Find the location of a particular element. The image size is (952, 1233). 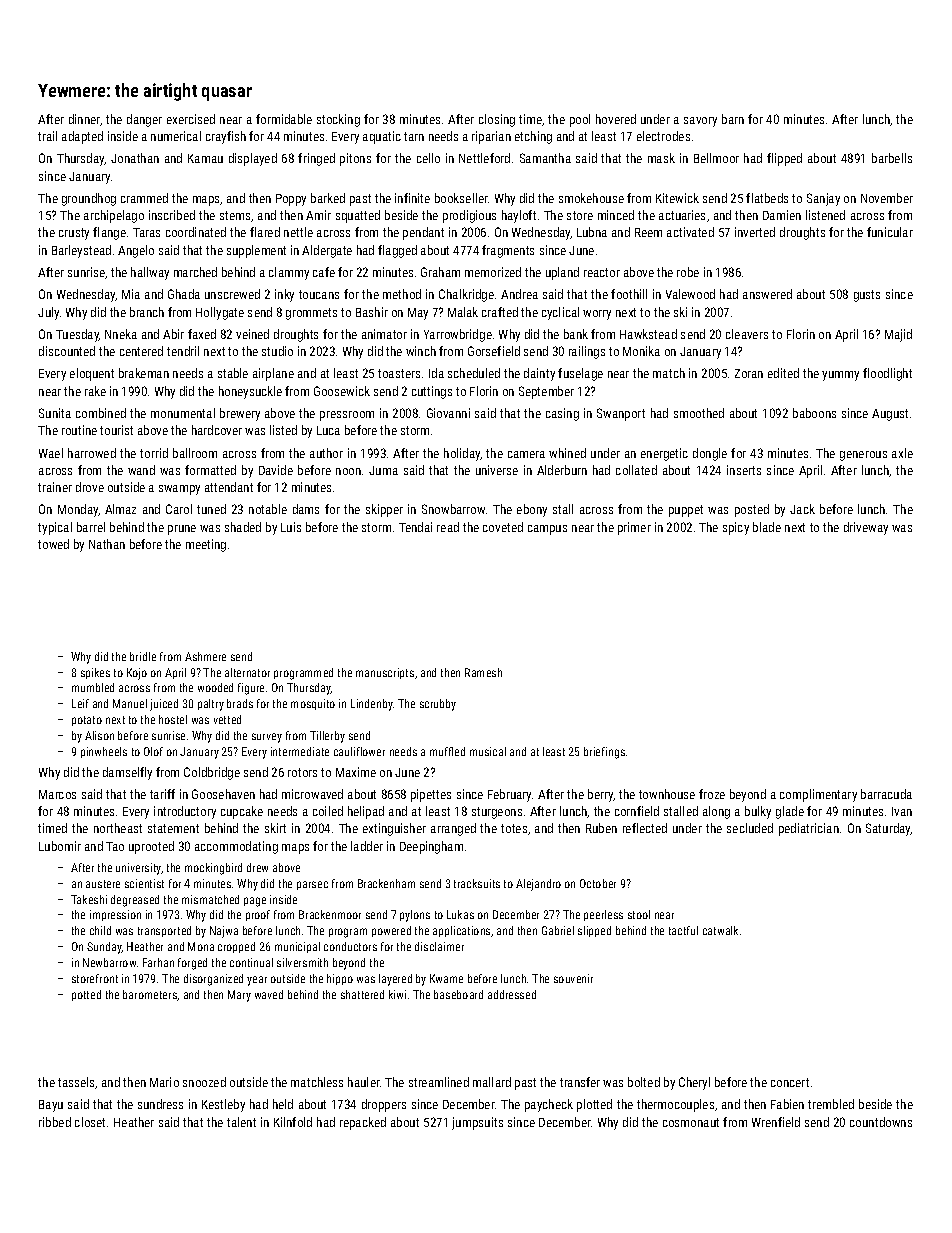

closing is located at coordinates (497, 120).
